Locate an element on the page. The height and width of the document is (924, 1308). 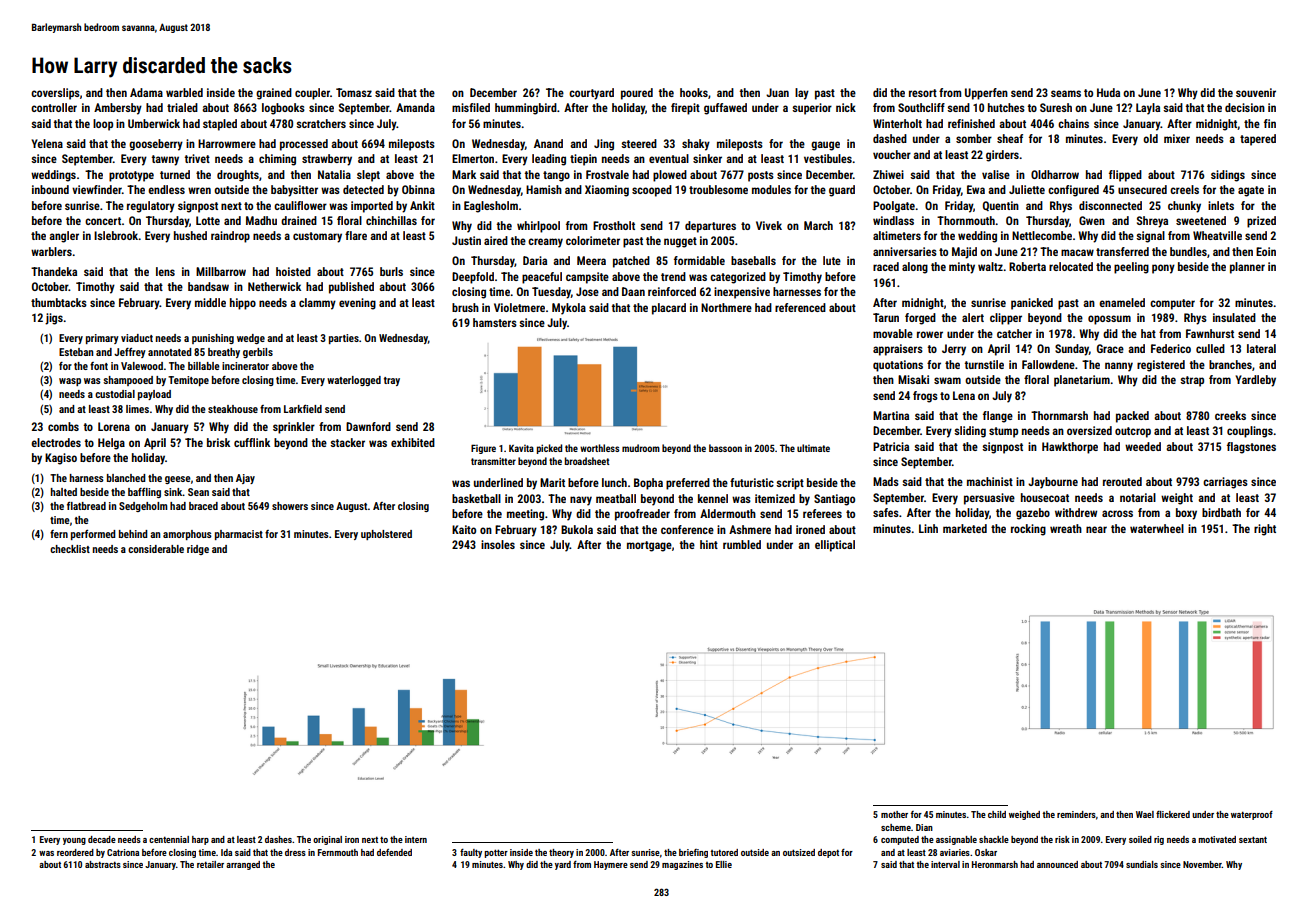
grained is located at coordinates (274, 94).
